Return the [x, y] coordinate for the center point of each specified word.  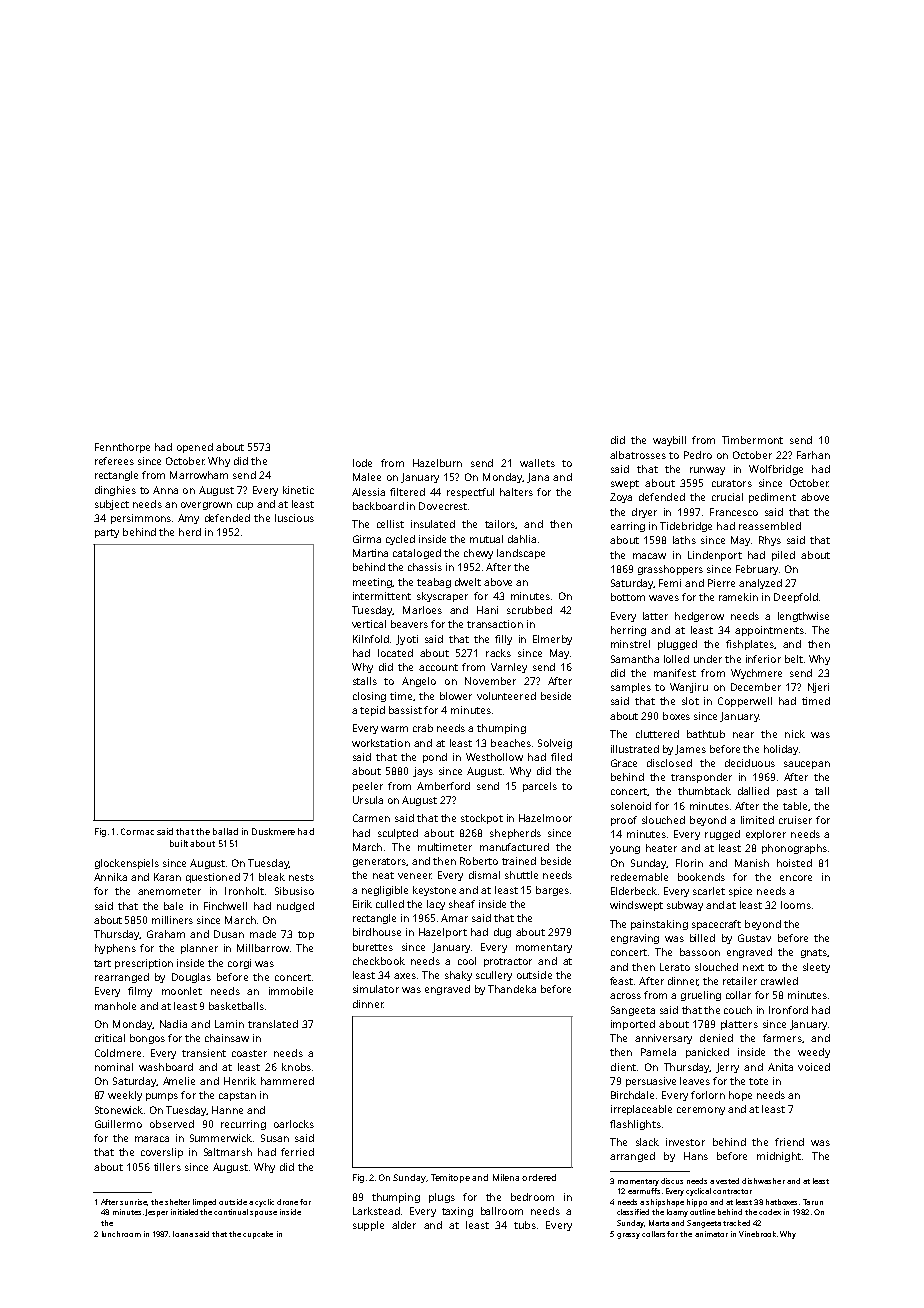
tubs [525, 1225]
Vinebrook [757, 1234]
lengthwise [803, 617]
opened [195, 448]
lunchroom [121, 1234]
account [438, 667]
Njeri [818, 688]
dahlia [522, 539]
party [107, 533]
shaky [458, 976]
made [263, 934]
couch [738, 1010]
